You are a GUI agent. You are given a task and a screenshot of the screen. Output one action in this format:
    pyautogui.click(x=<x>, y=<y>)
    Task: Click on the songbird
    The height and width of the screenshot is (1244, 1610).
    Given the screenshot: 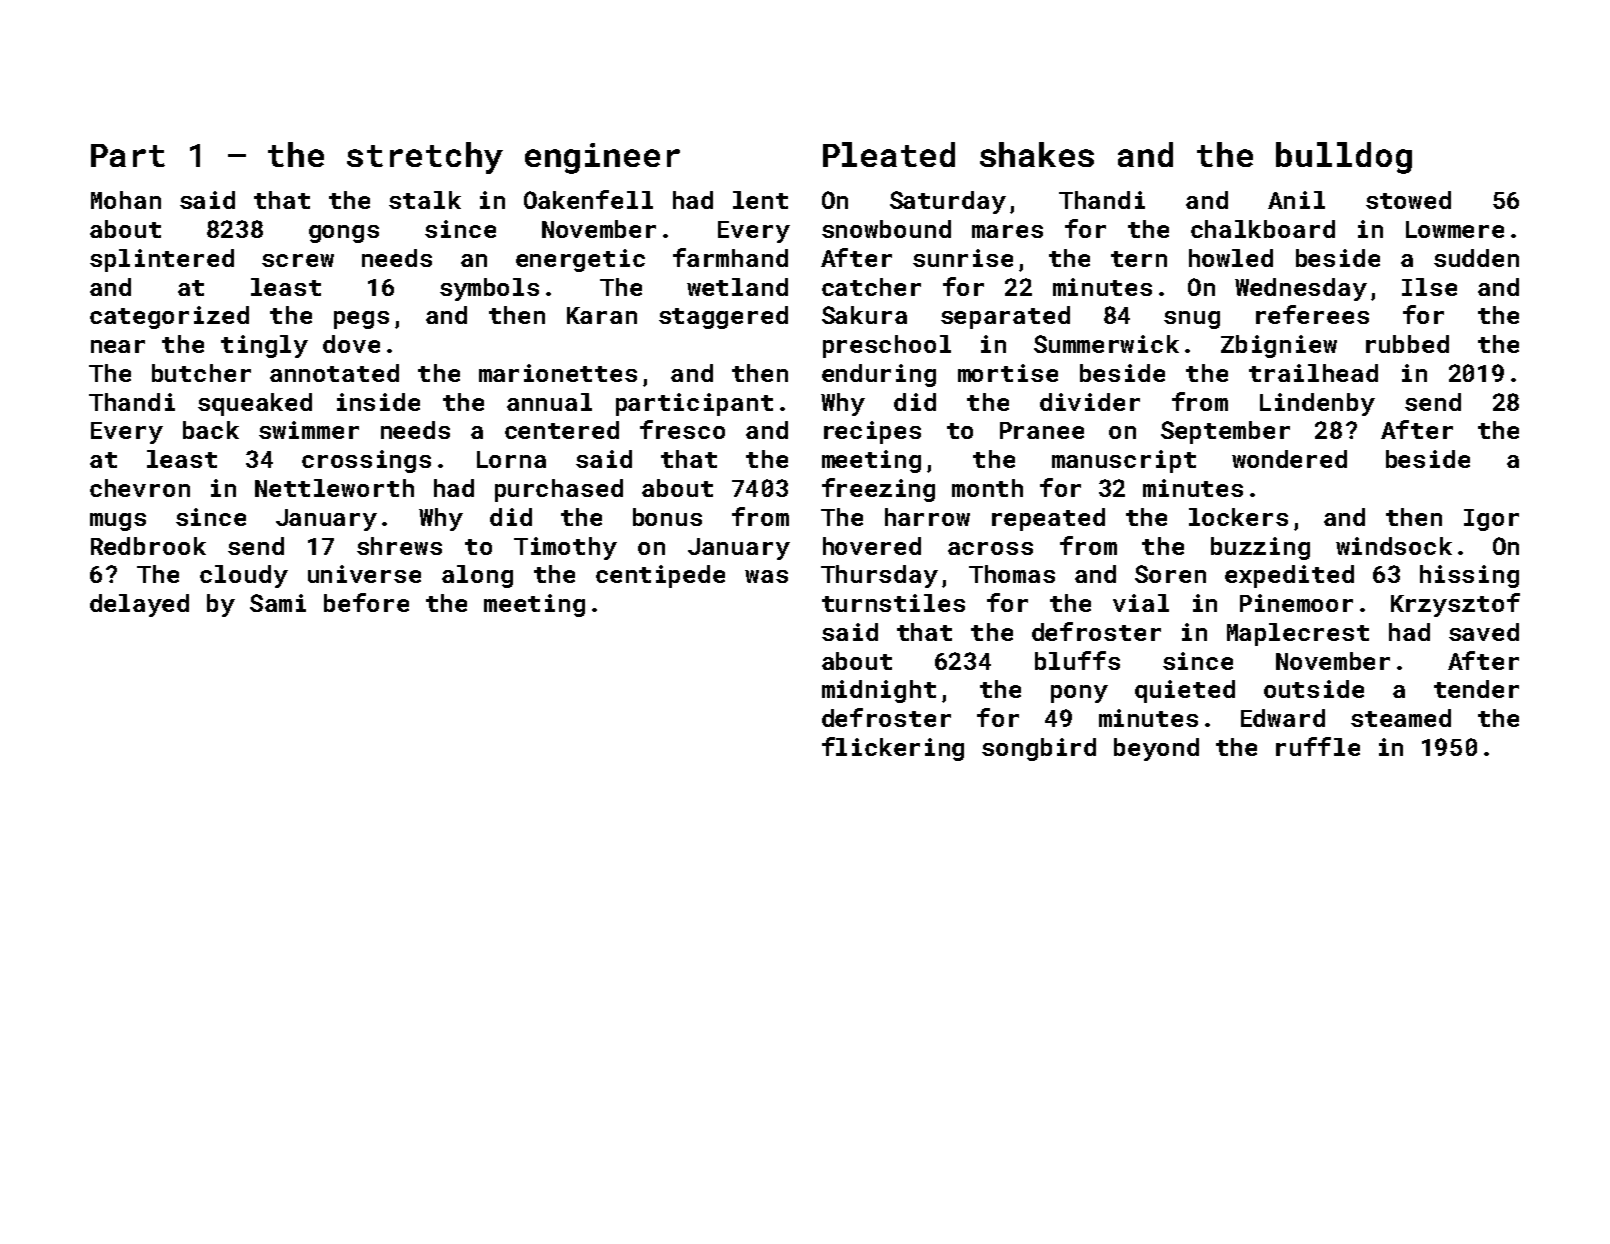 What is the action you would take?
    pyautogui.click(x=1039, y=749)
